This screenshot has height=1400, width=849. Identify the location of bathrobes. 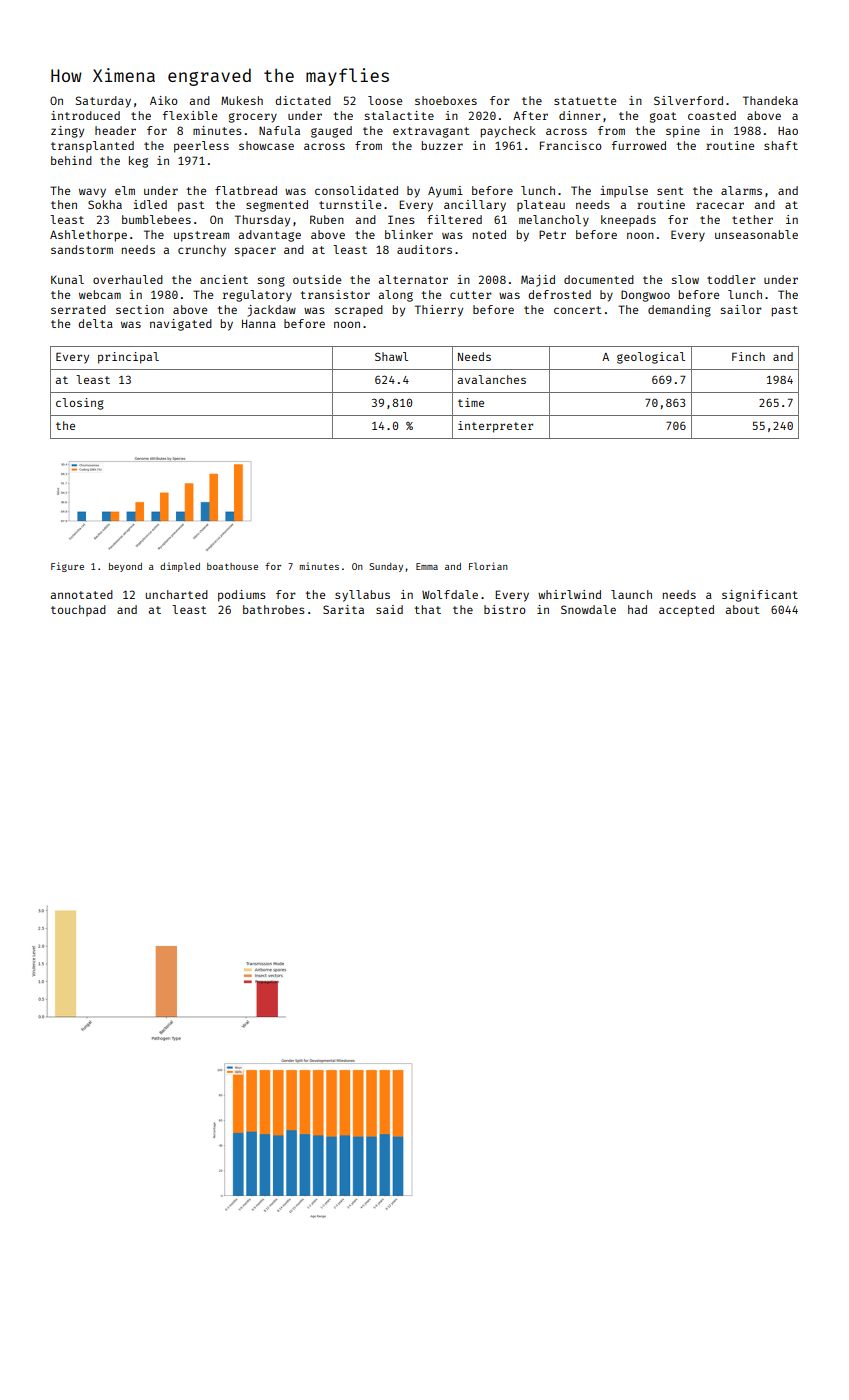
(274, 609).
